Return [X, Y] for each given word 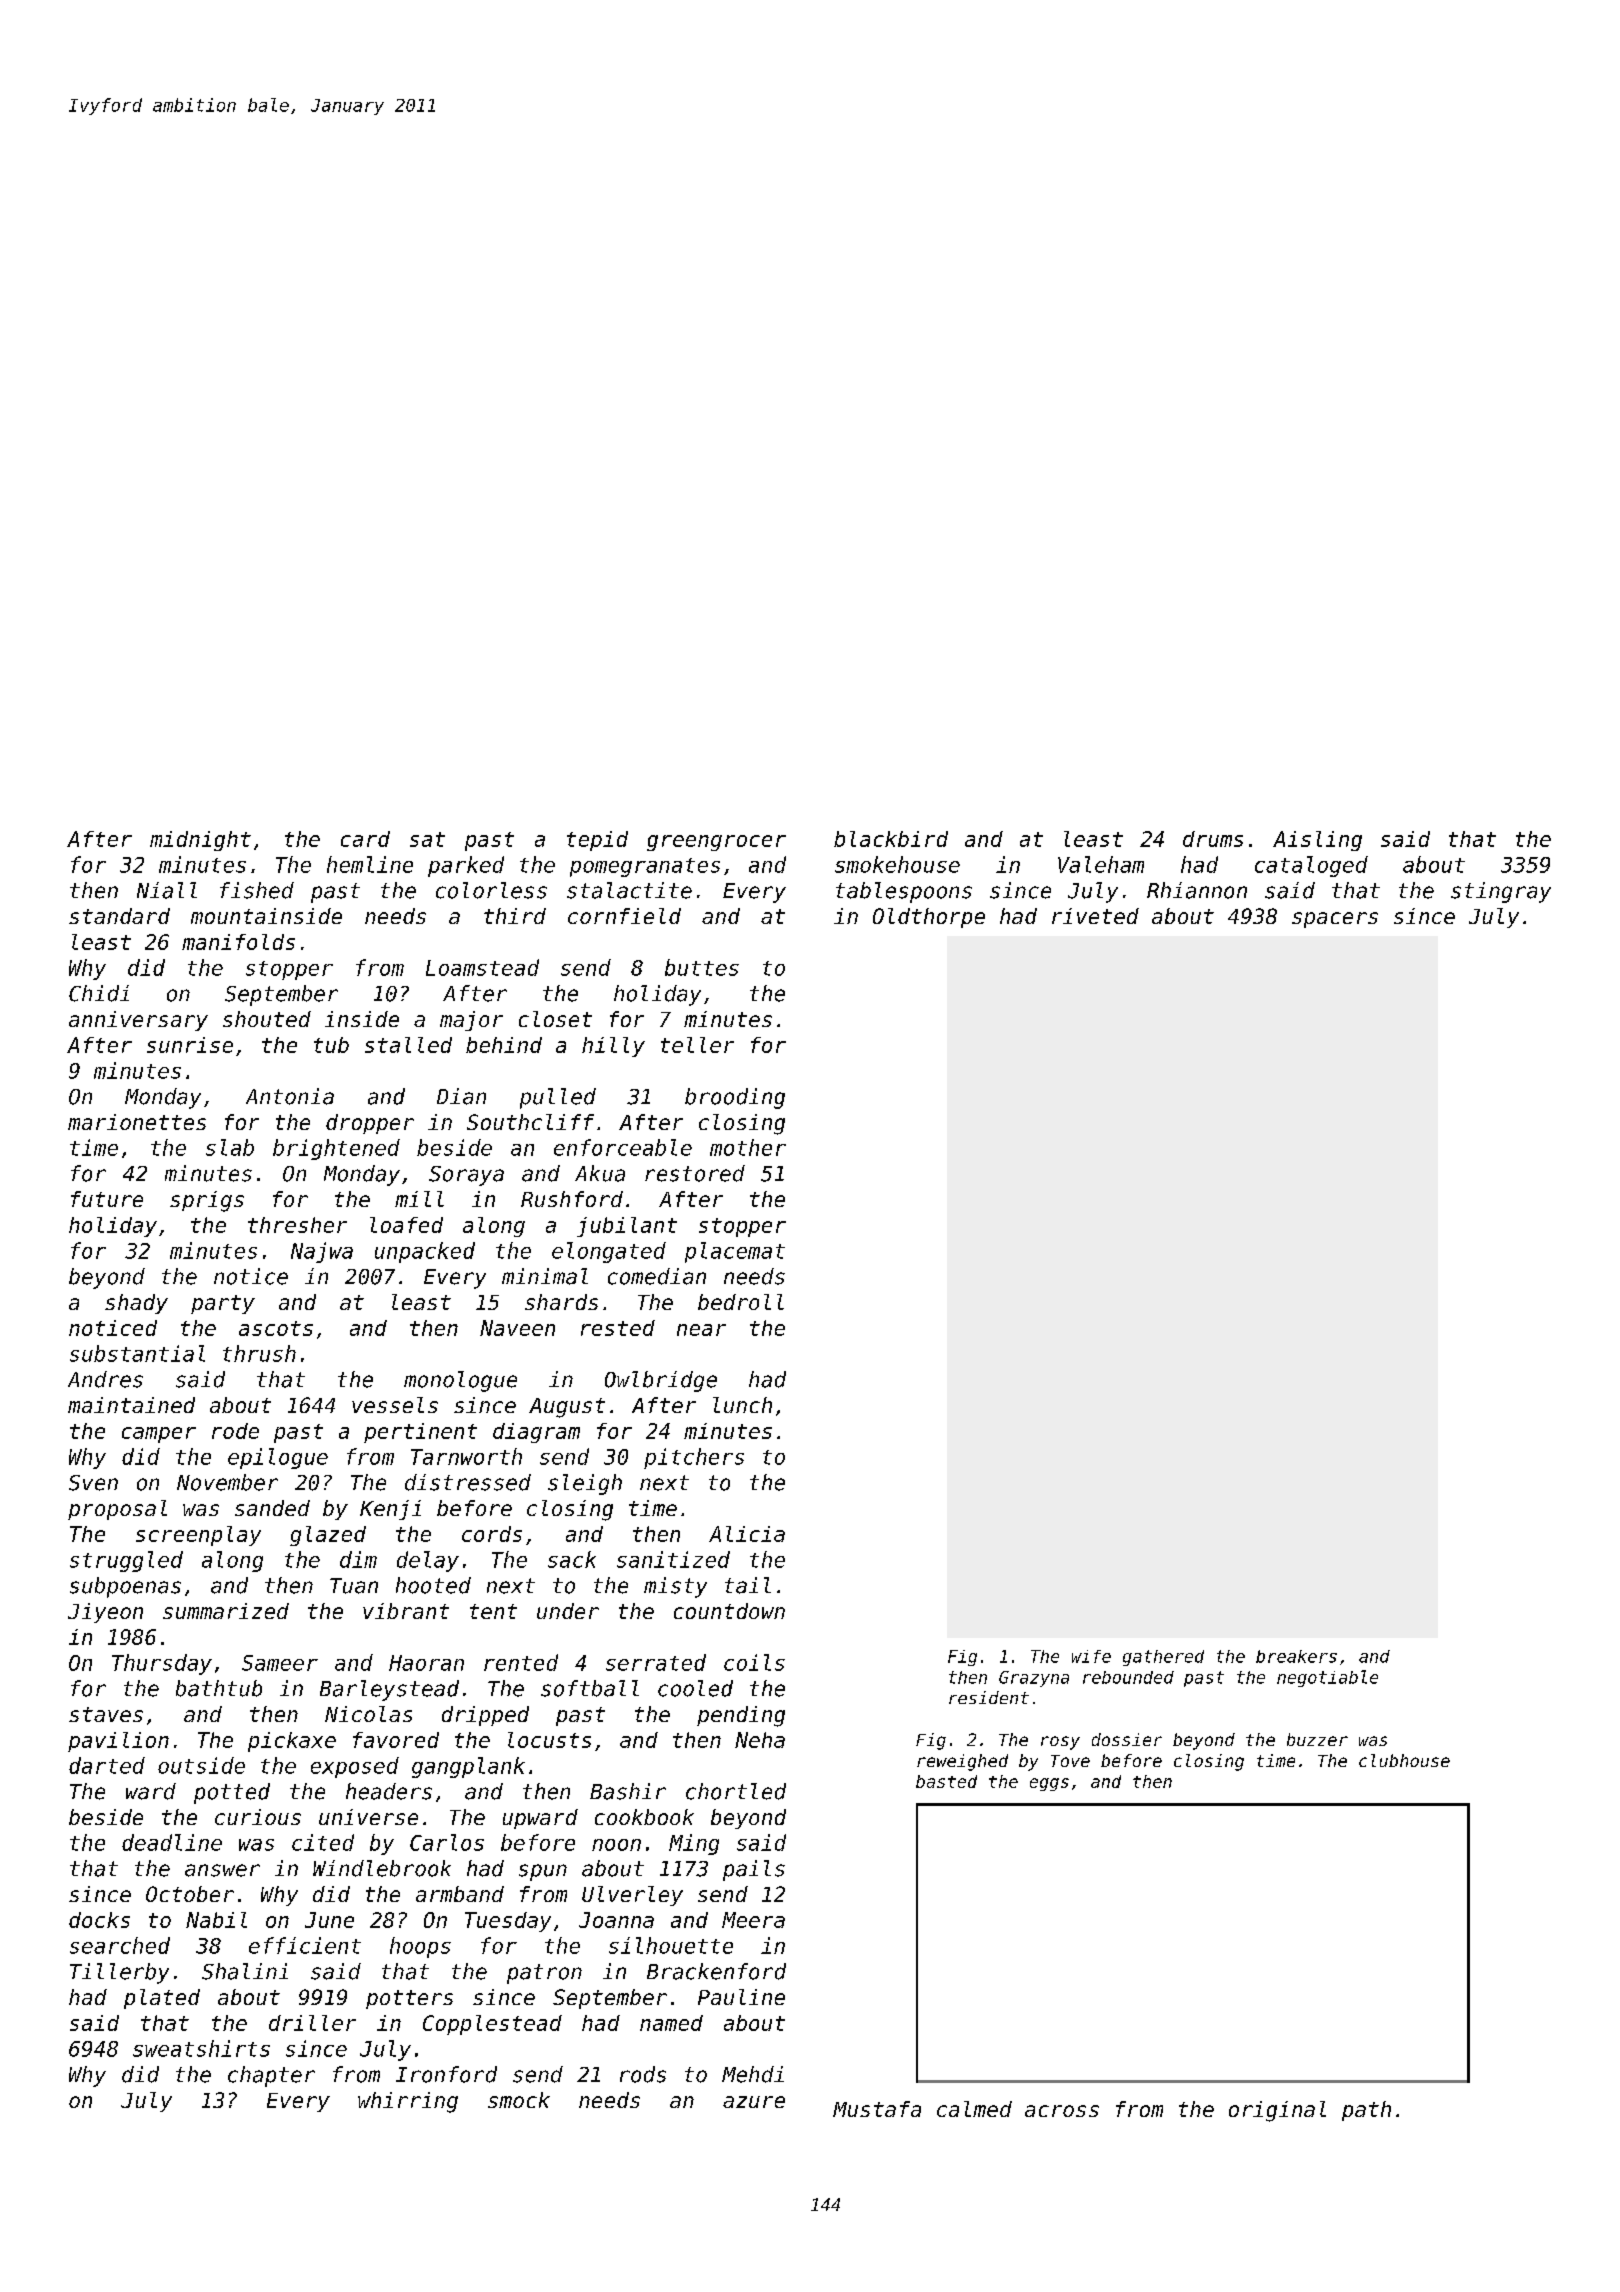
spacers [1335, 920]
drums [1213, 839]
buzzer [1317, 1739]
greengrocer [716, 843]
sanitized [673, 1559]
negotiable [1327, 1678]
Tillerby [119, 1973]
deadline [172, 1842]
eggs [1049, 1784]
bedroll [741, 1302]
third [515, 916]
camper [159, 1435]
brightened [336, 1149]
